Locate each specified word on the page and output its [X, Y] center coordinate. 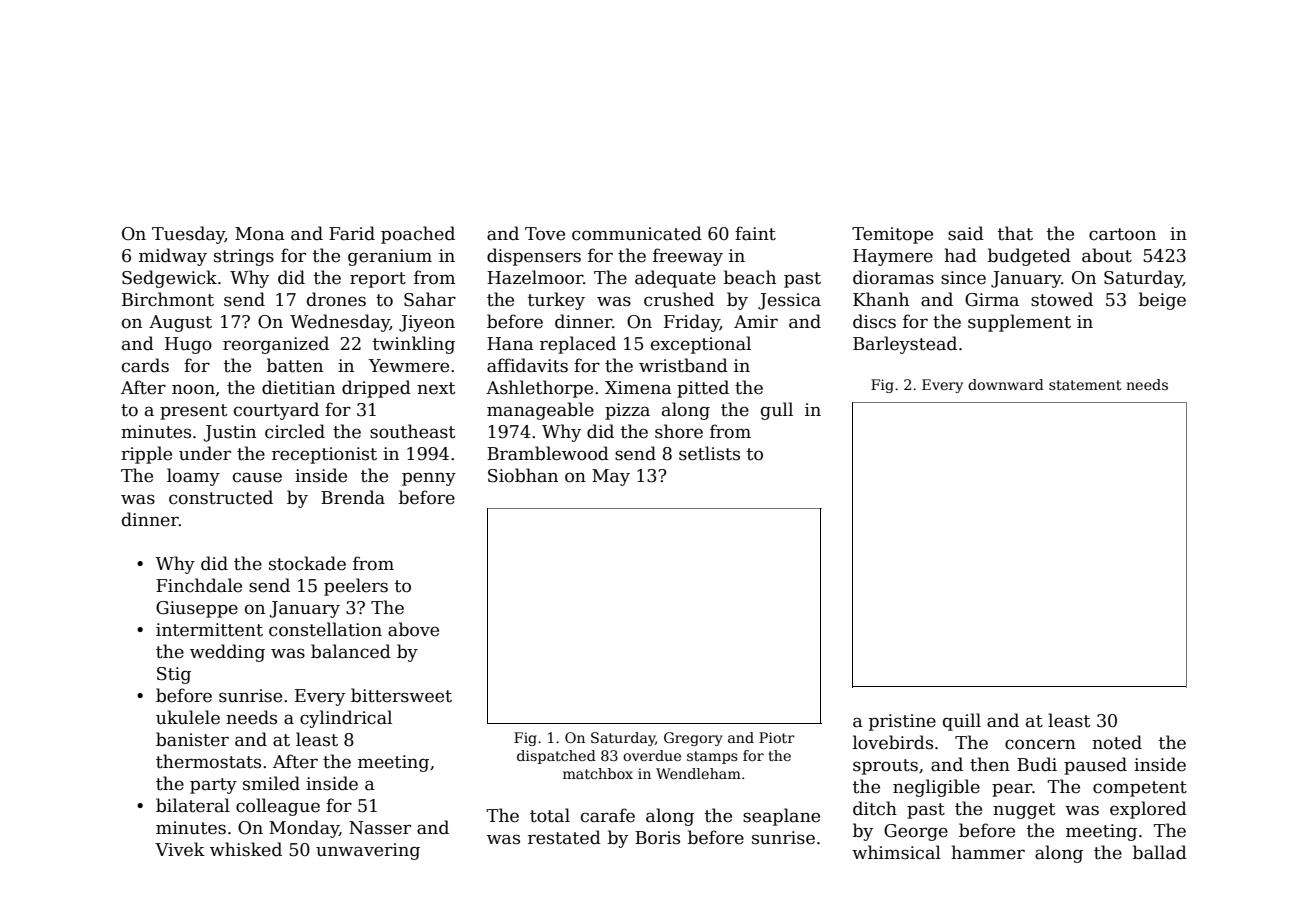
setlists [709, 453]
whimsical [896, 852]
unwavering [368, 851]
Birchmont [168, 299]
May [611, 477]
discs [874, 321]
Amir [756, 321]
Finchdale [199, 585]
